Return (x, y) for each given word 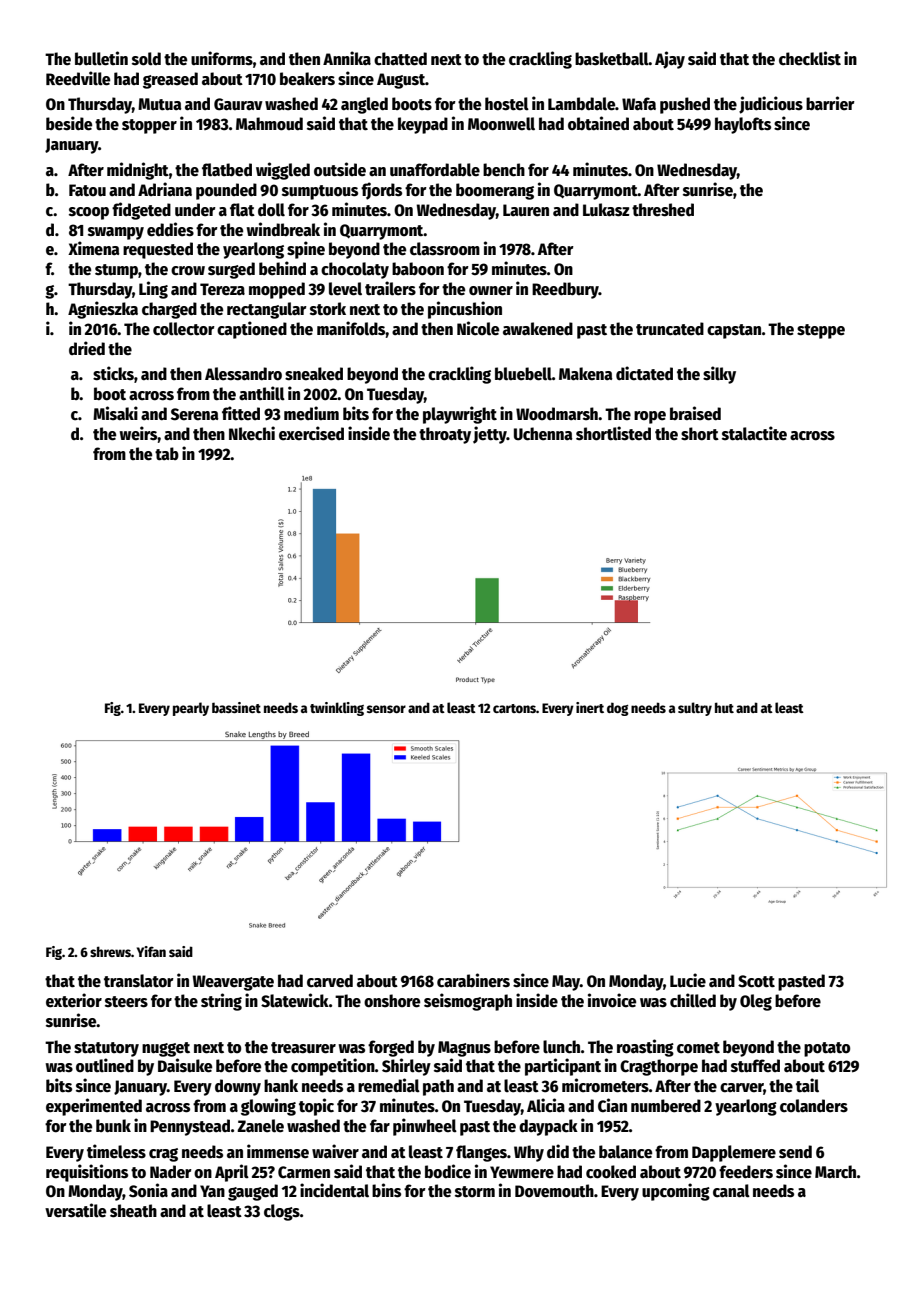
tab (167, 454)
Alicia (546, 1105)
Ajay (670, 60)
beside (69, 123)
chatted (400, 59)
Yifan (151, 951)
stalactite (754, 433)
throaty (445, 435)
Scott (756, 981)
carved (330, 981)
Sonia (148, 1190)
